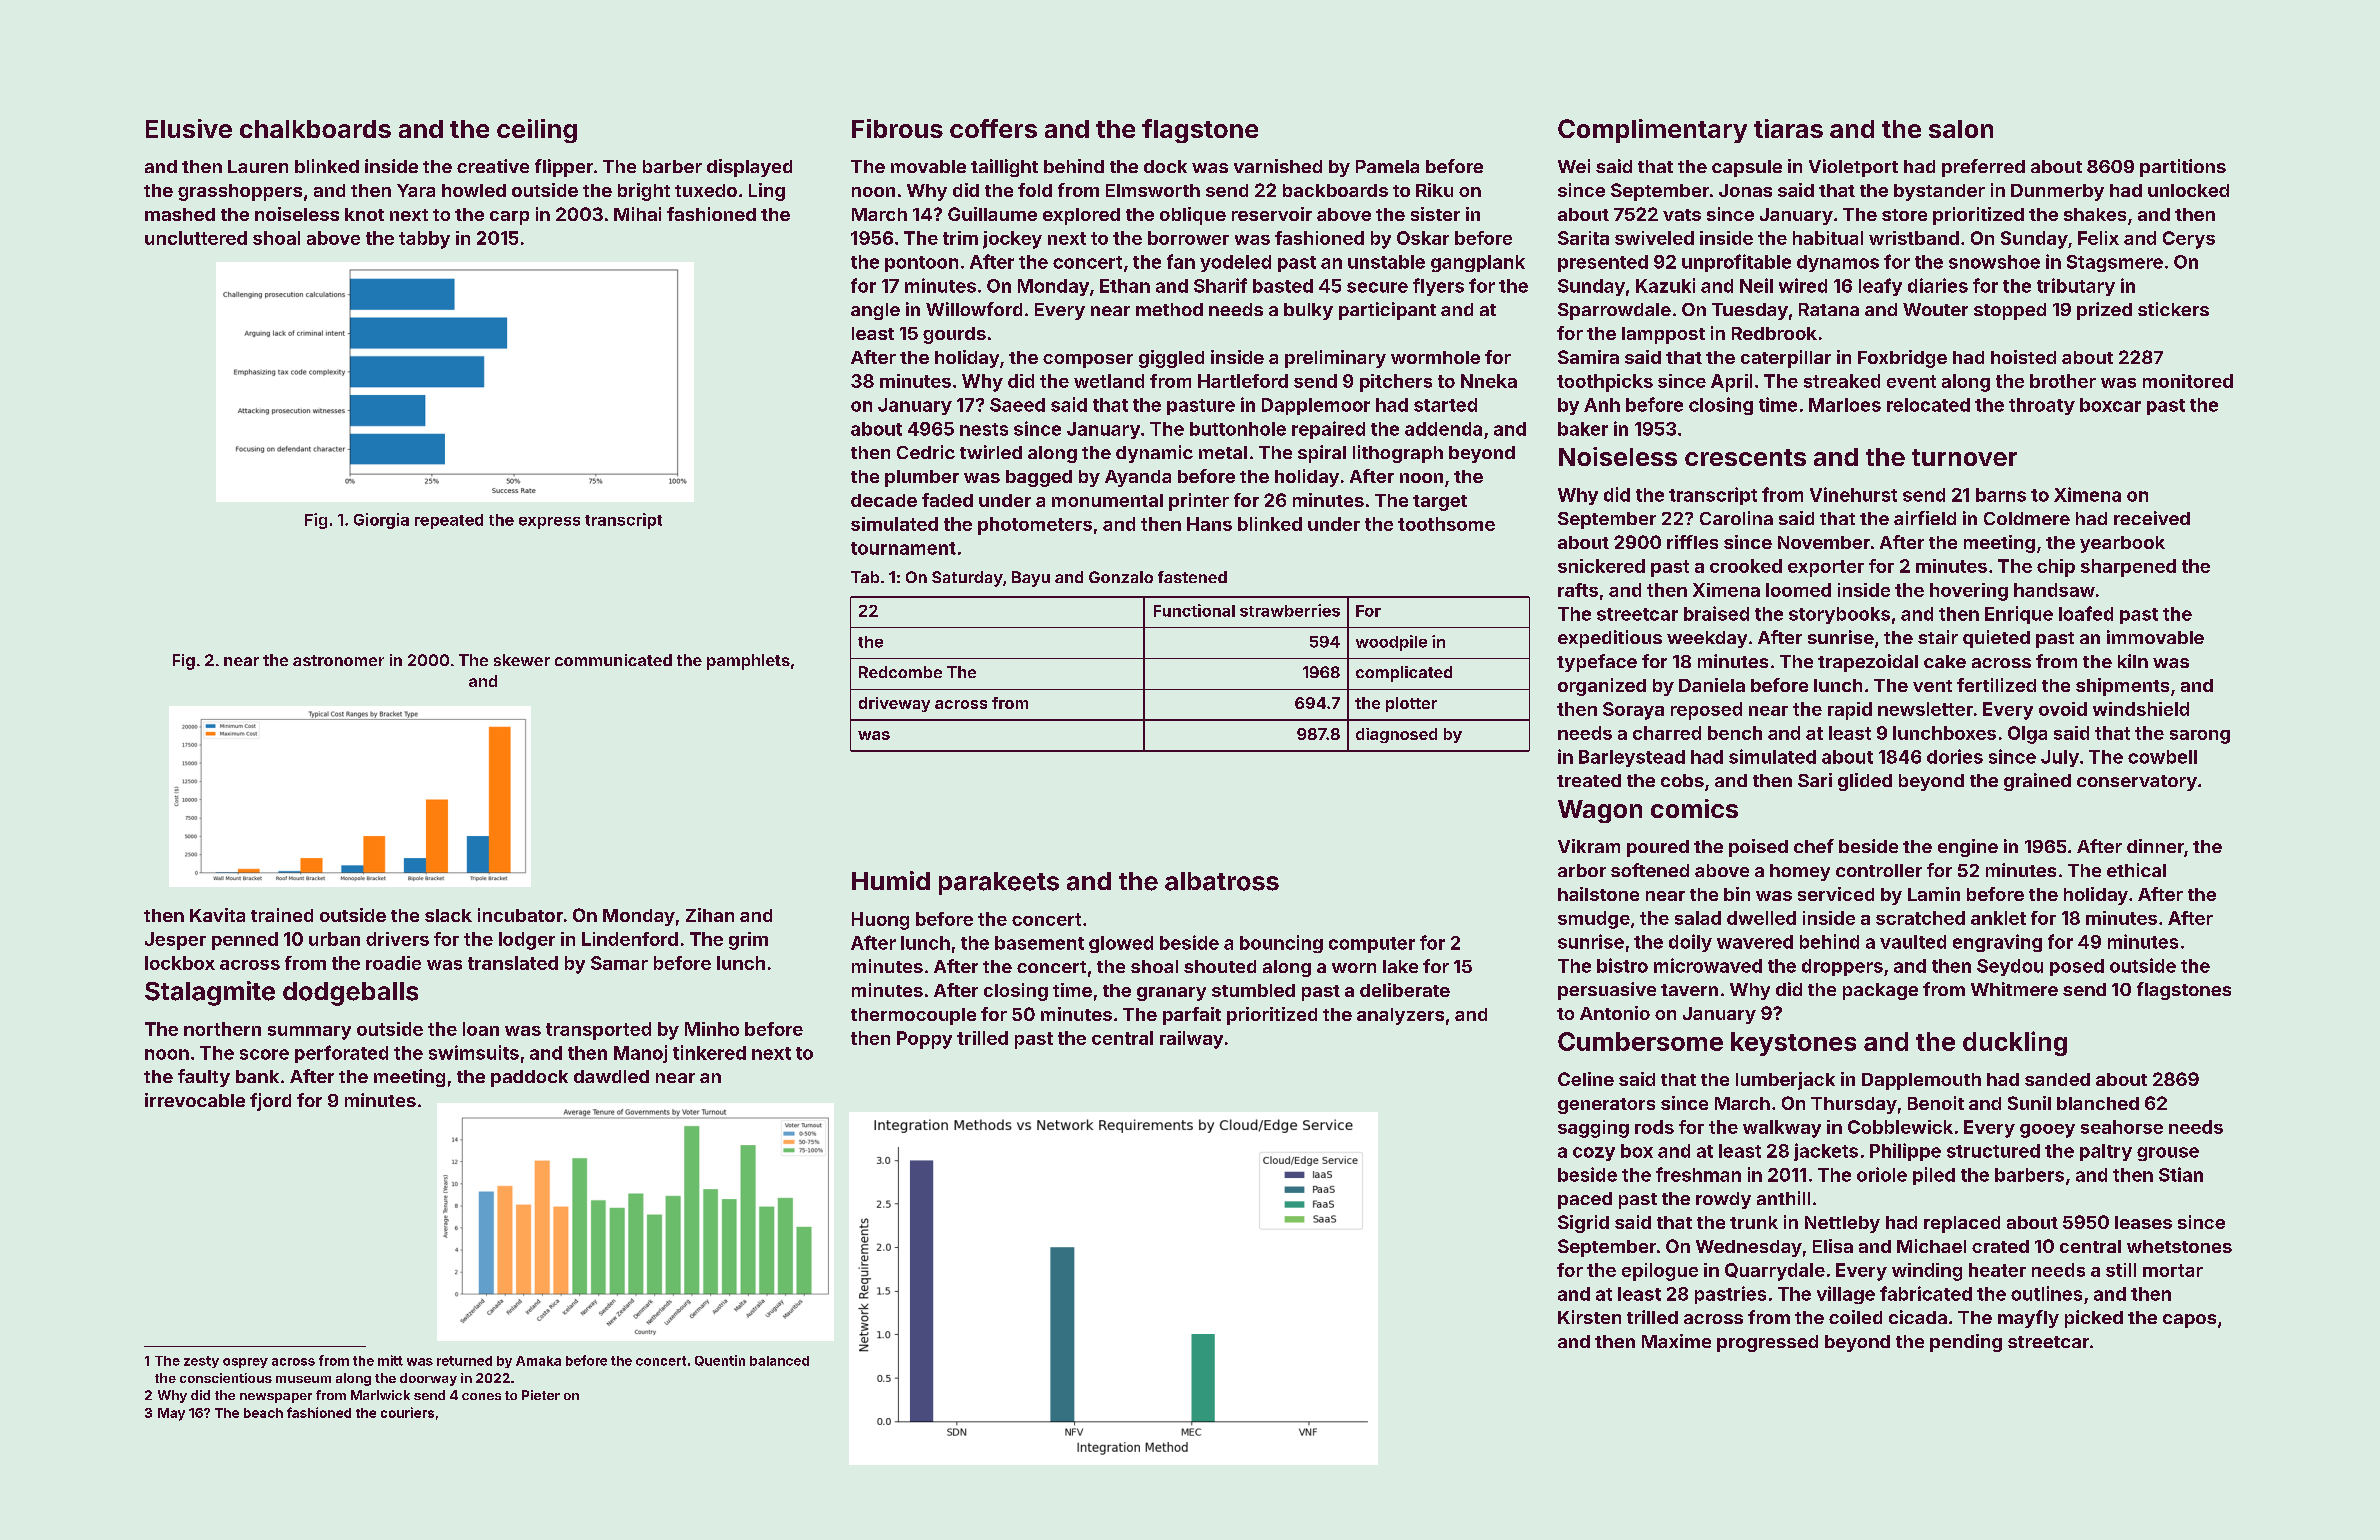  What do you see at coordinates (1404, 674) in the image?
I see `complicated` at bounding box center [1404, 674].
